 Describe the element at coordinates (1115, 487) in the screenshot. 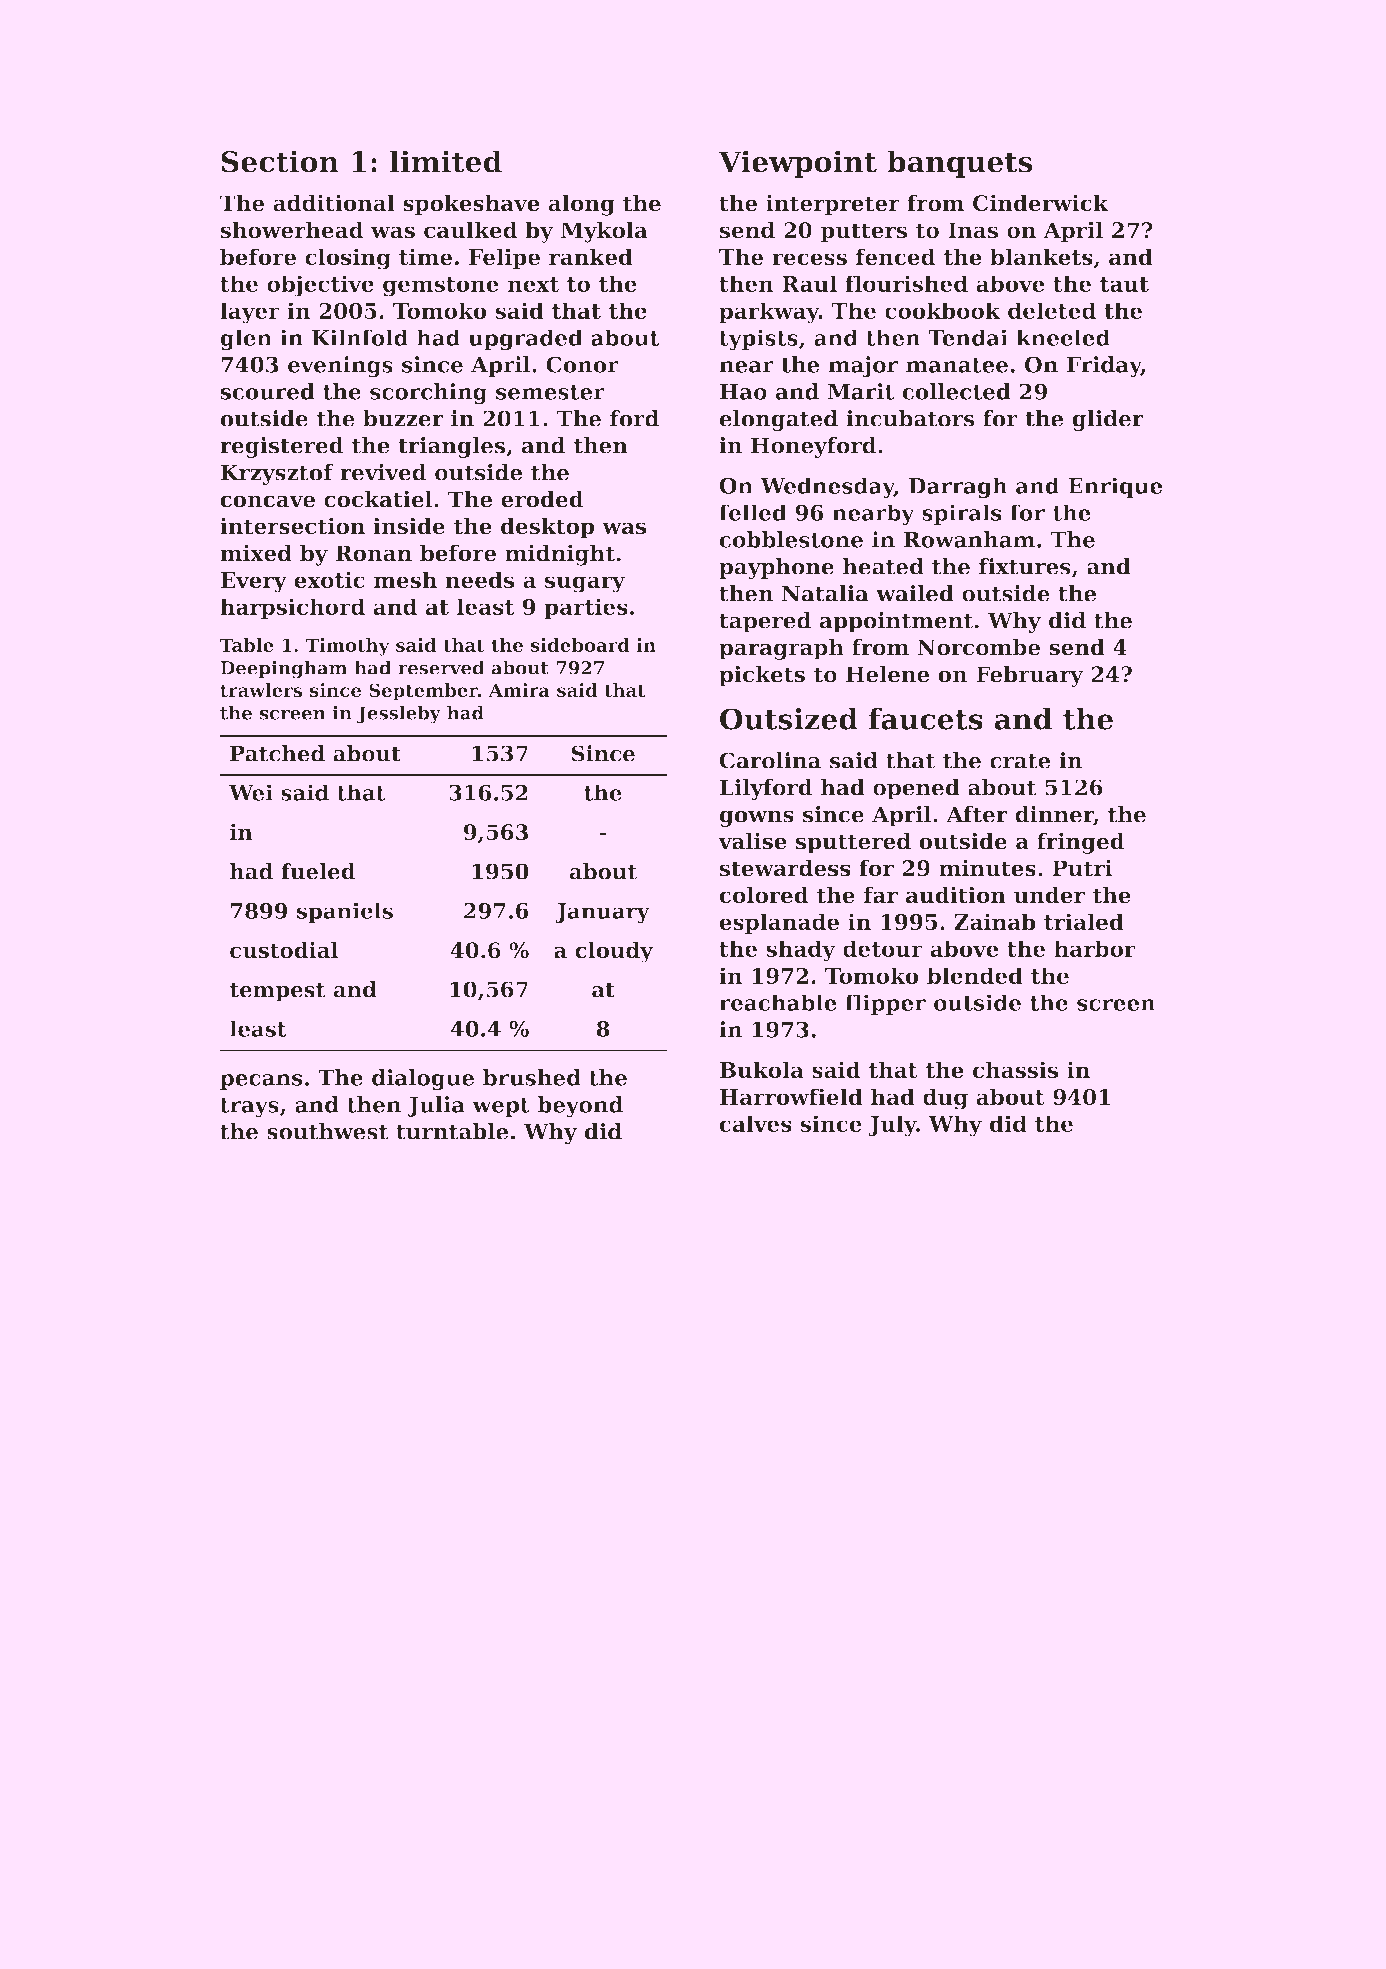

I see `Enrique` at that location.
